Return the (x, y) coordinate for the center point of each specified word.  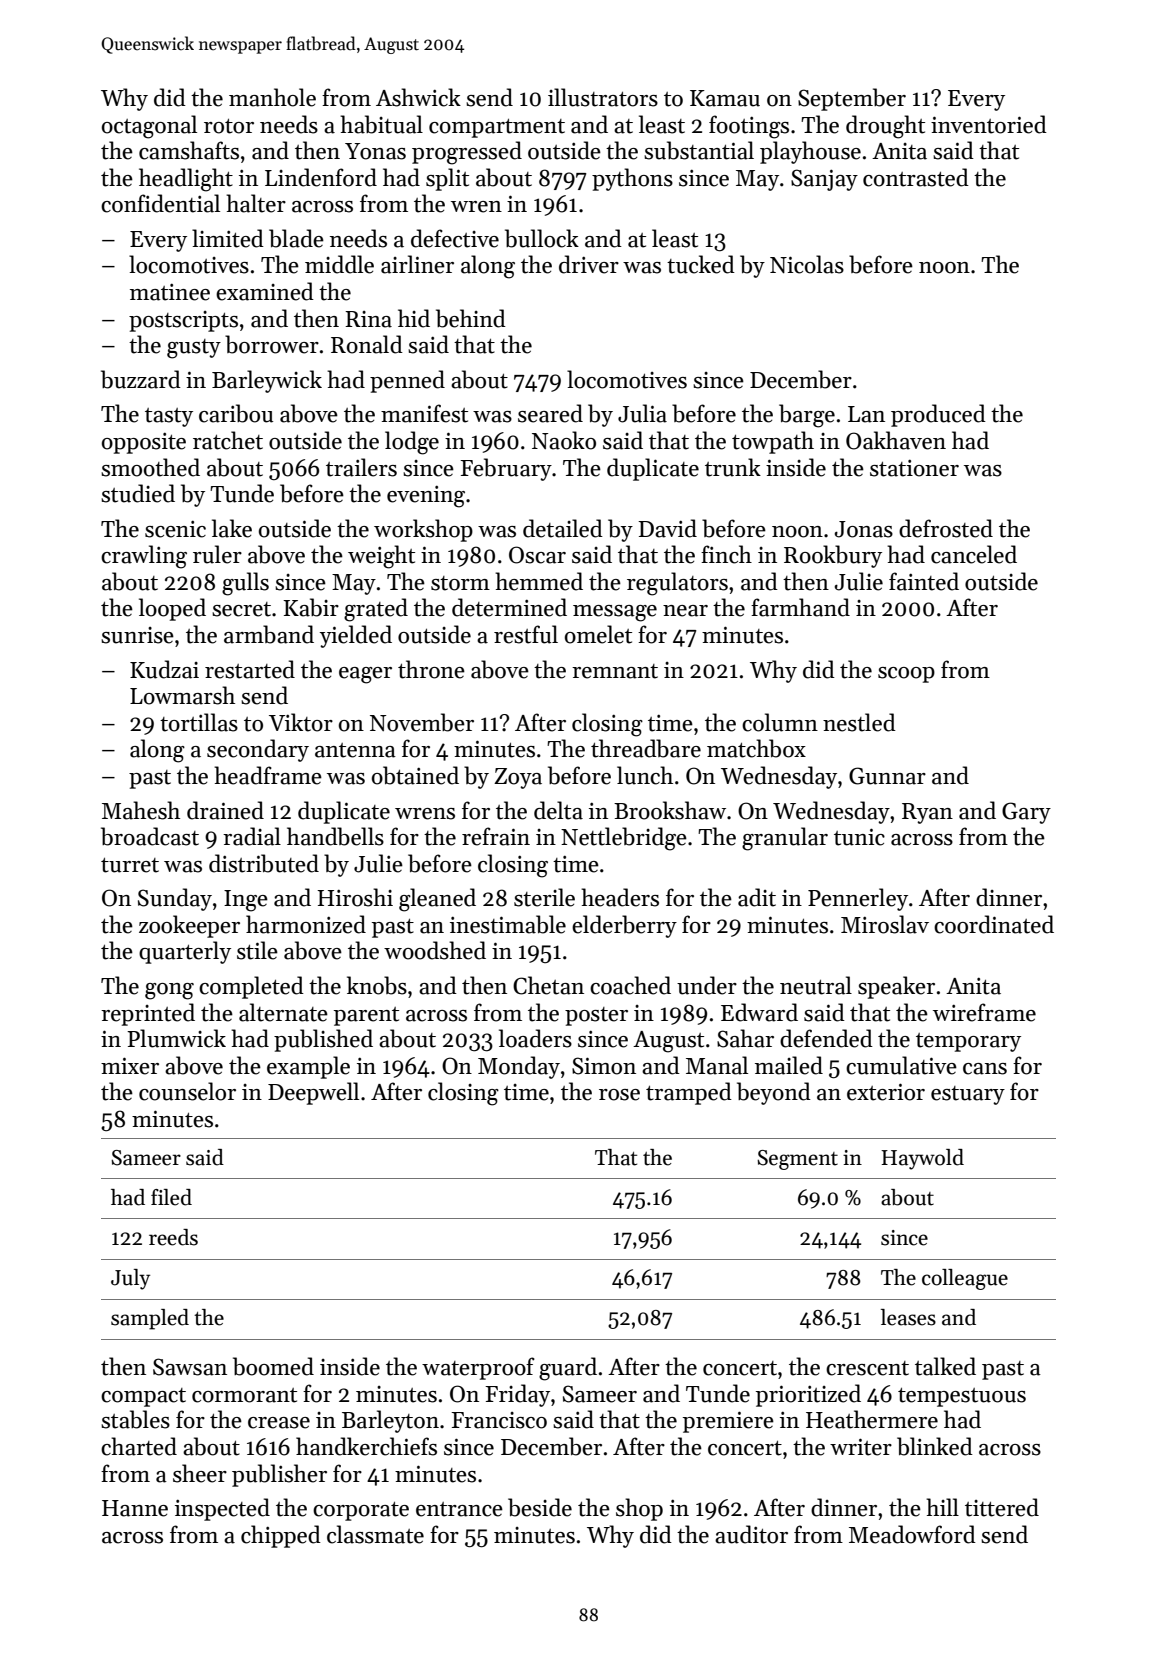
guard (568, 1369)
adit (757, 897)
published (323, 1040)
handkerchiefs (366, 1446)
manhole (272, 97)
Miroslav (885, 924)
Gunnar (887, 776)
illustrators (603, 97)
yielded (356, 636)
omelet (598, 634)
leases (908, 1317)
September (852, 99)
